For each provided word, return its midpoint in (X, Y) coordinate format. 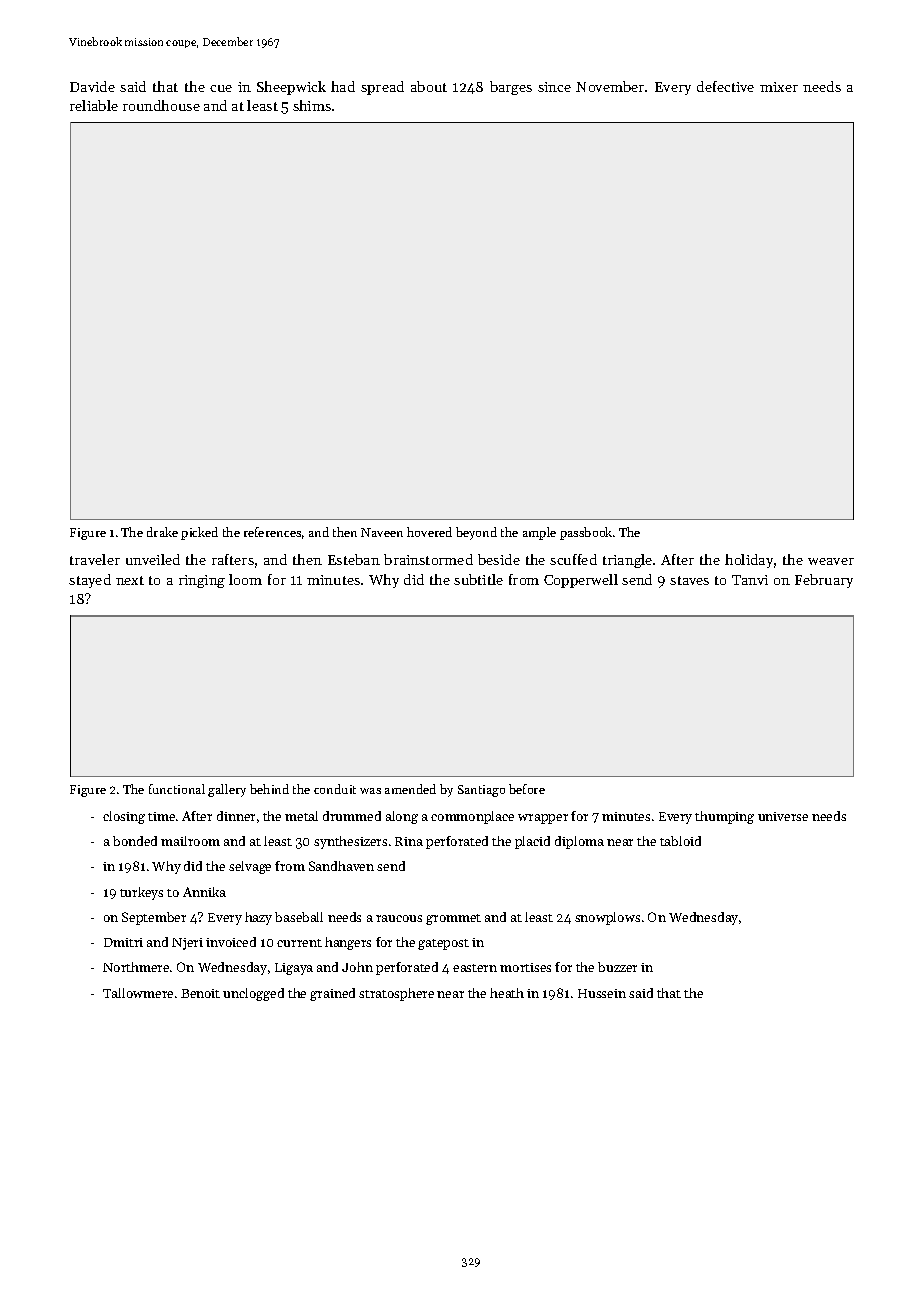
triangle (627, 561)
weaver (831, 561)
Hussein (602, 993)
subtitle (478, 579)
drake (162, 532)
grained (332, 994)
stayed (90, 581)
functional (177, 789)
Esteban (354, 559)
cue (221, 88)
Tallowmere (138, 993)
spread (382, 88)
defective (725, 86)
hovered (429, 532)
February (824, 581)
